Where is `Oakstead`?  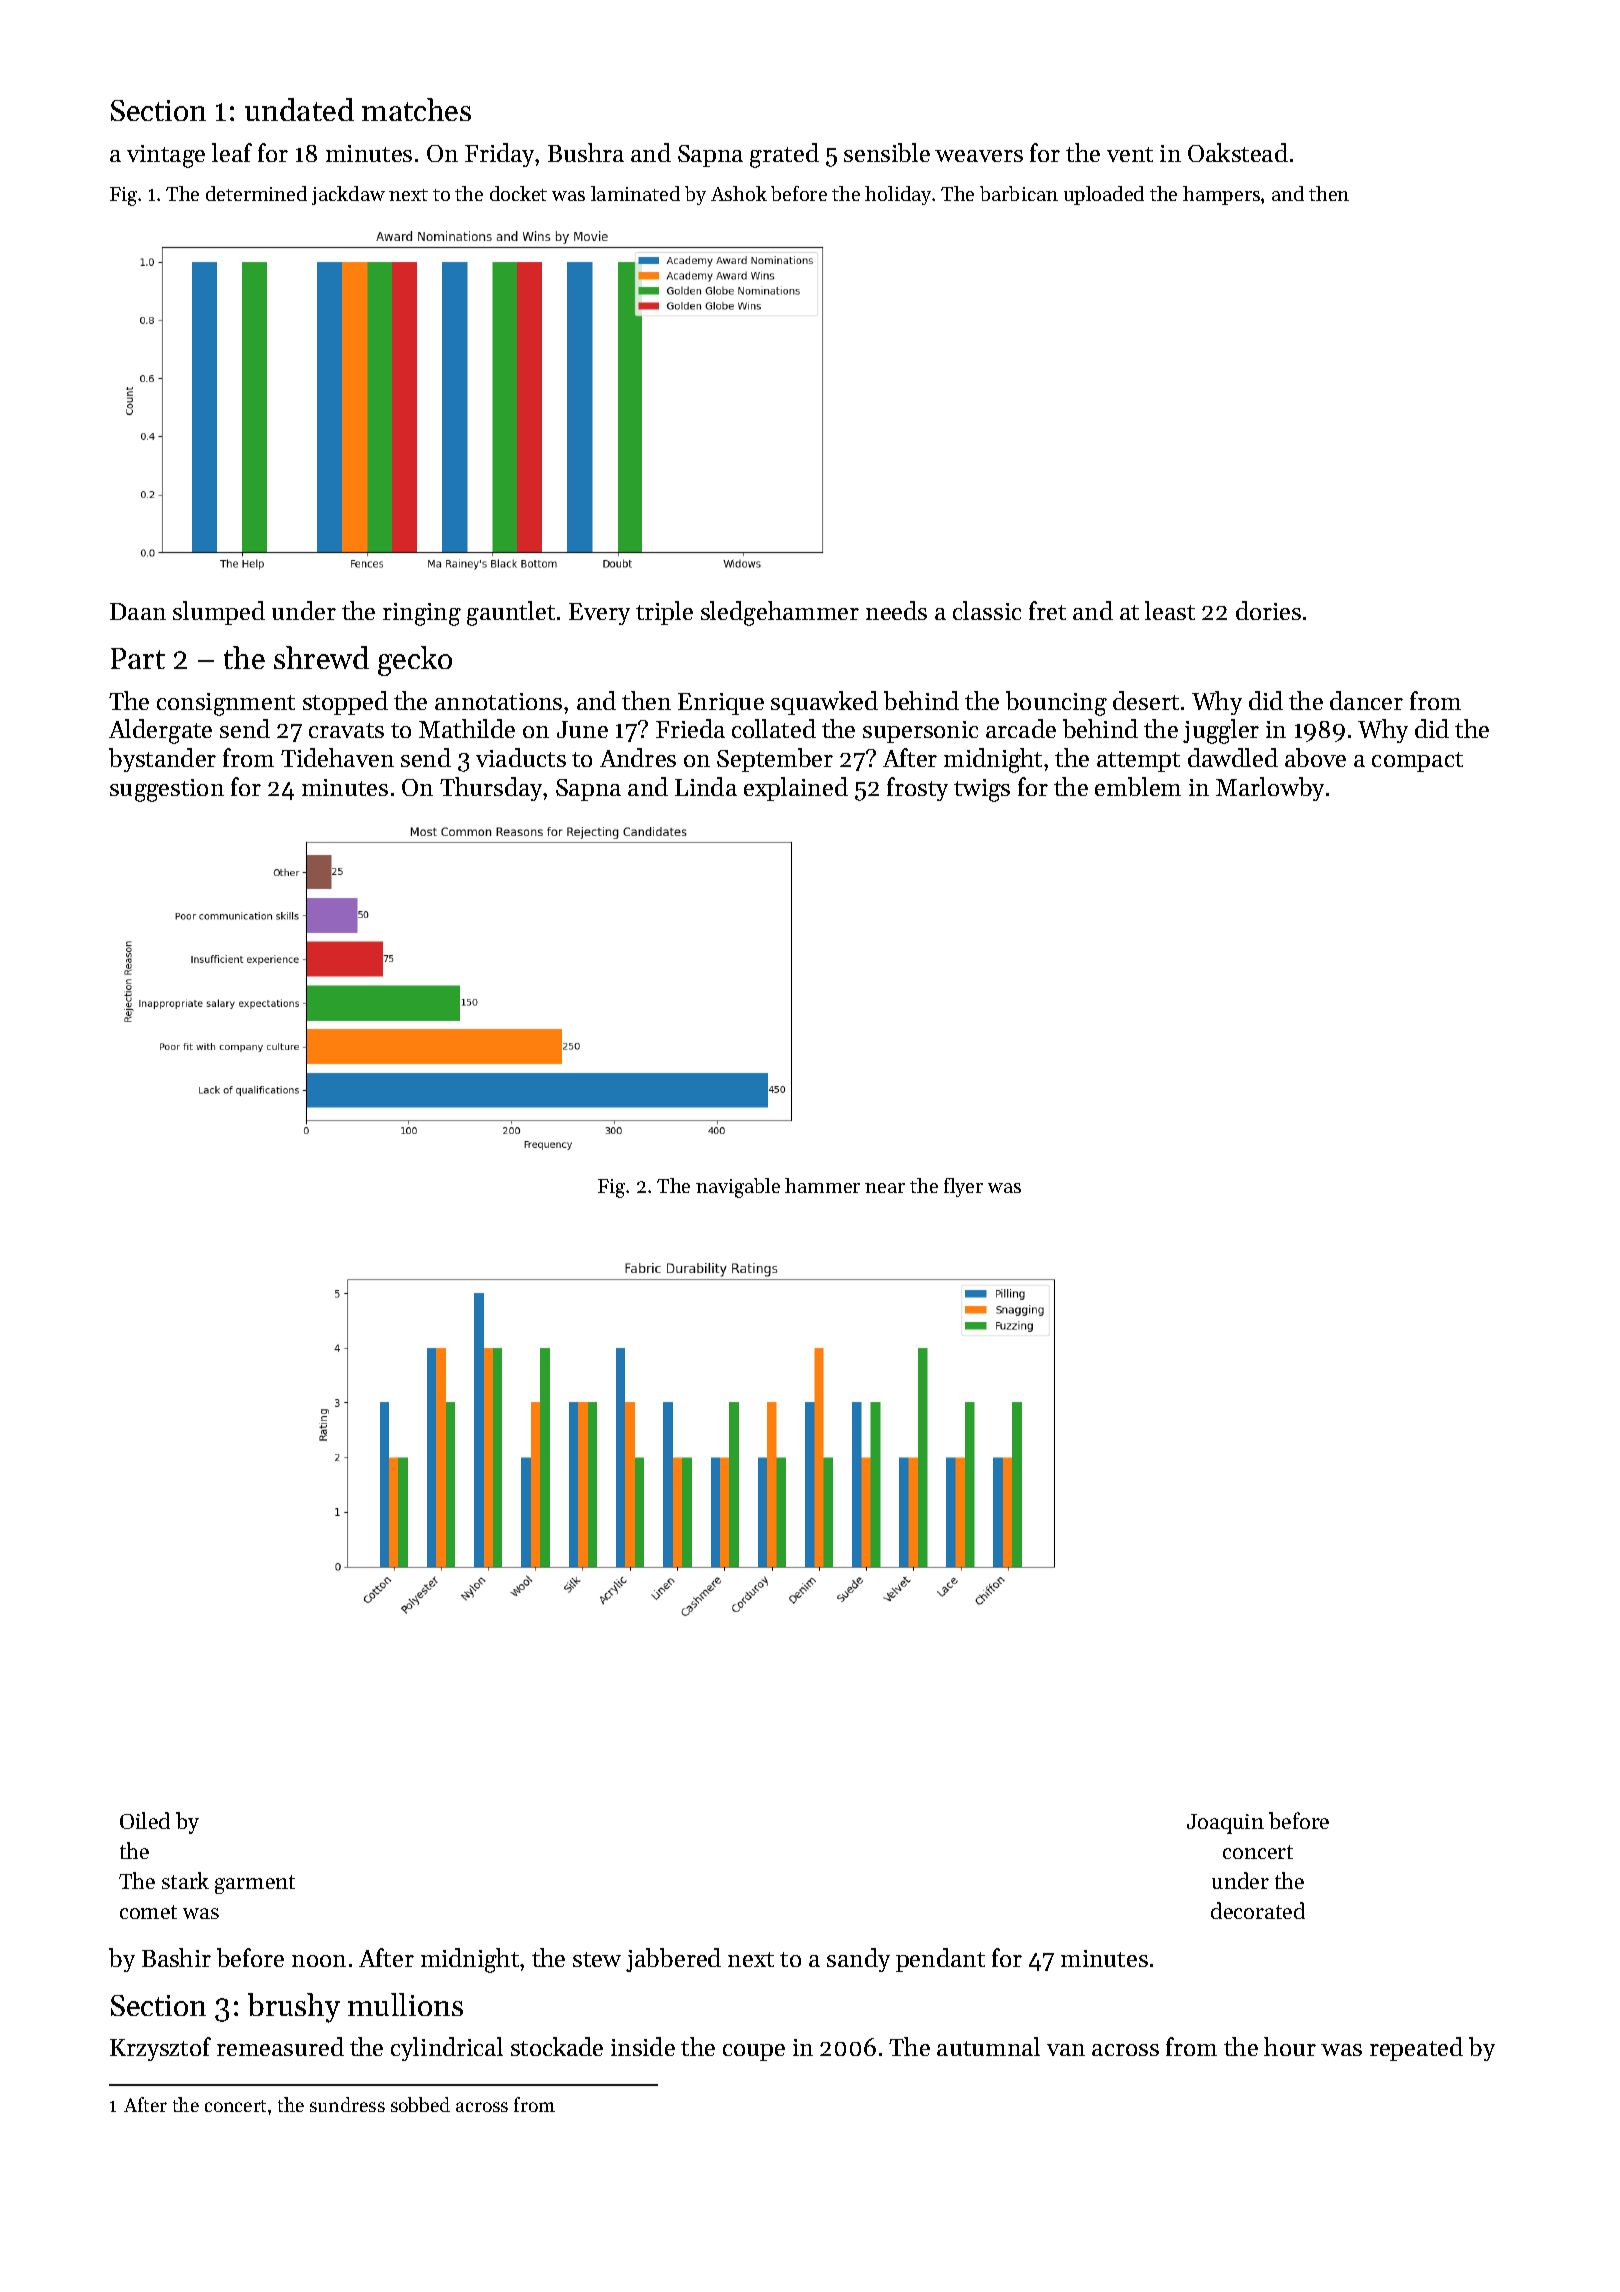 Oakstead is located at coordinates (1238, 152).
